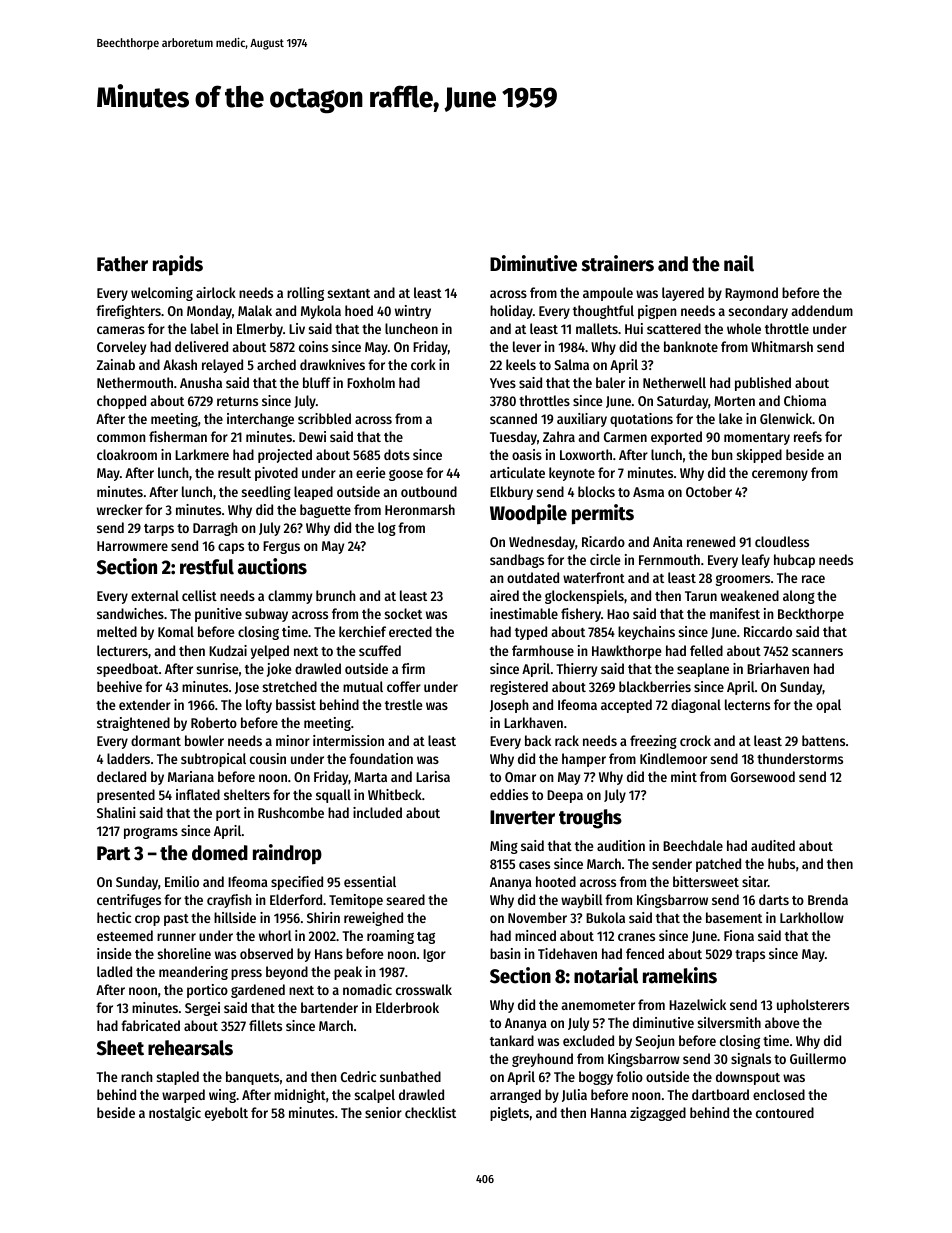  Describe the element at coordinates (509, 1114) in the document. I see `piglets` at that location.
